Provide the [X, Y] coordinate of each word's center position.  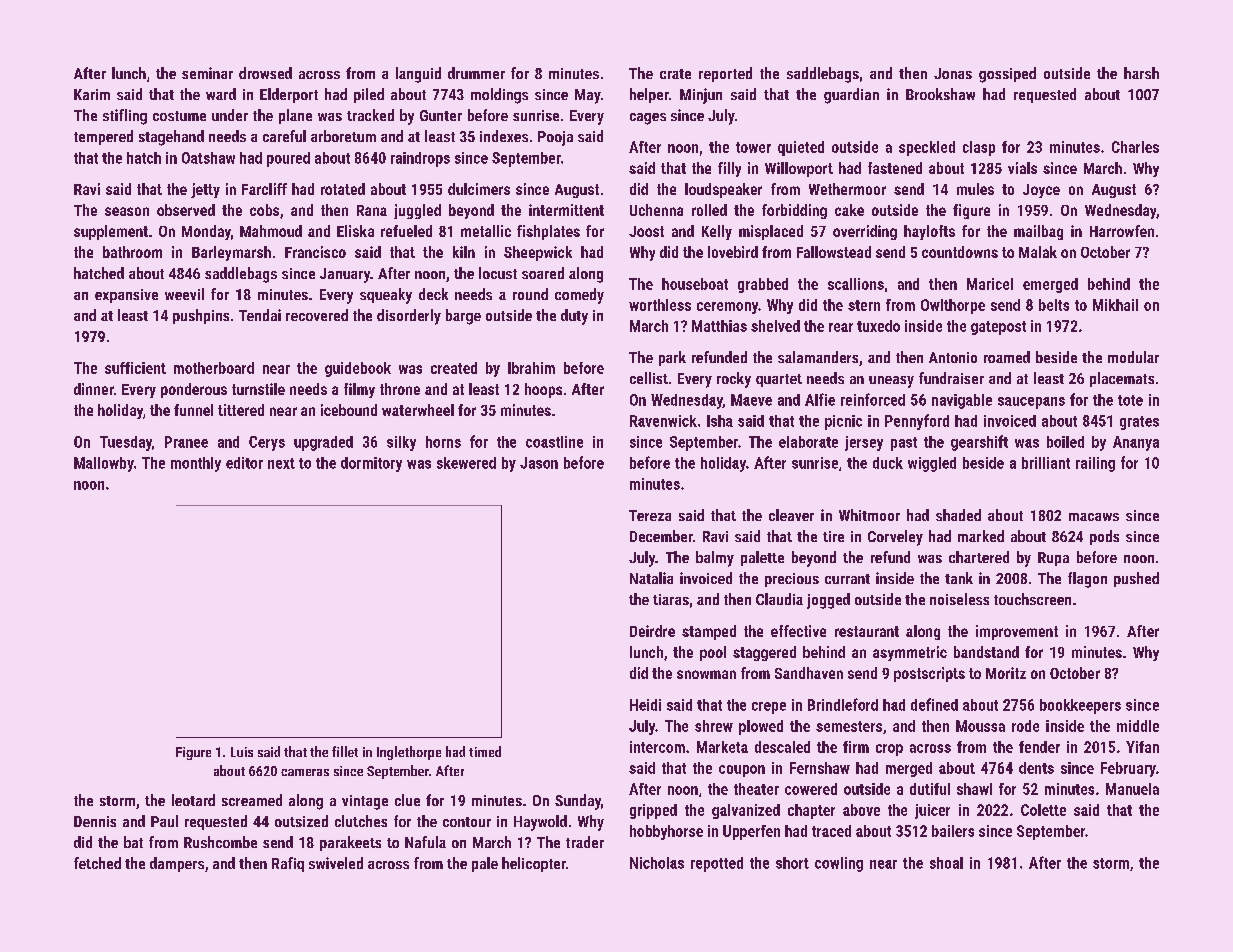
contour [467, 822]
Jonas [953, 73]
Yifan [1142, 747]
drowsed [265, 73]
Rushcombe [220, 842]
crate [675, 74]
